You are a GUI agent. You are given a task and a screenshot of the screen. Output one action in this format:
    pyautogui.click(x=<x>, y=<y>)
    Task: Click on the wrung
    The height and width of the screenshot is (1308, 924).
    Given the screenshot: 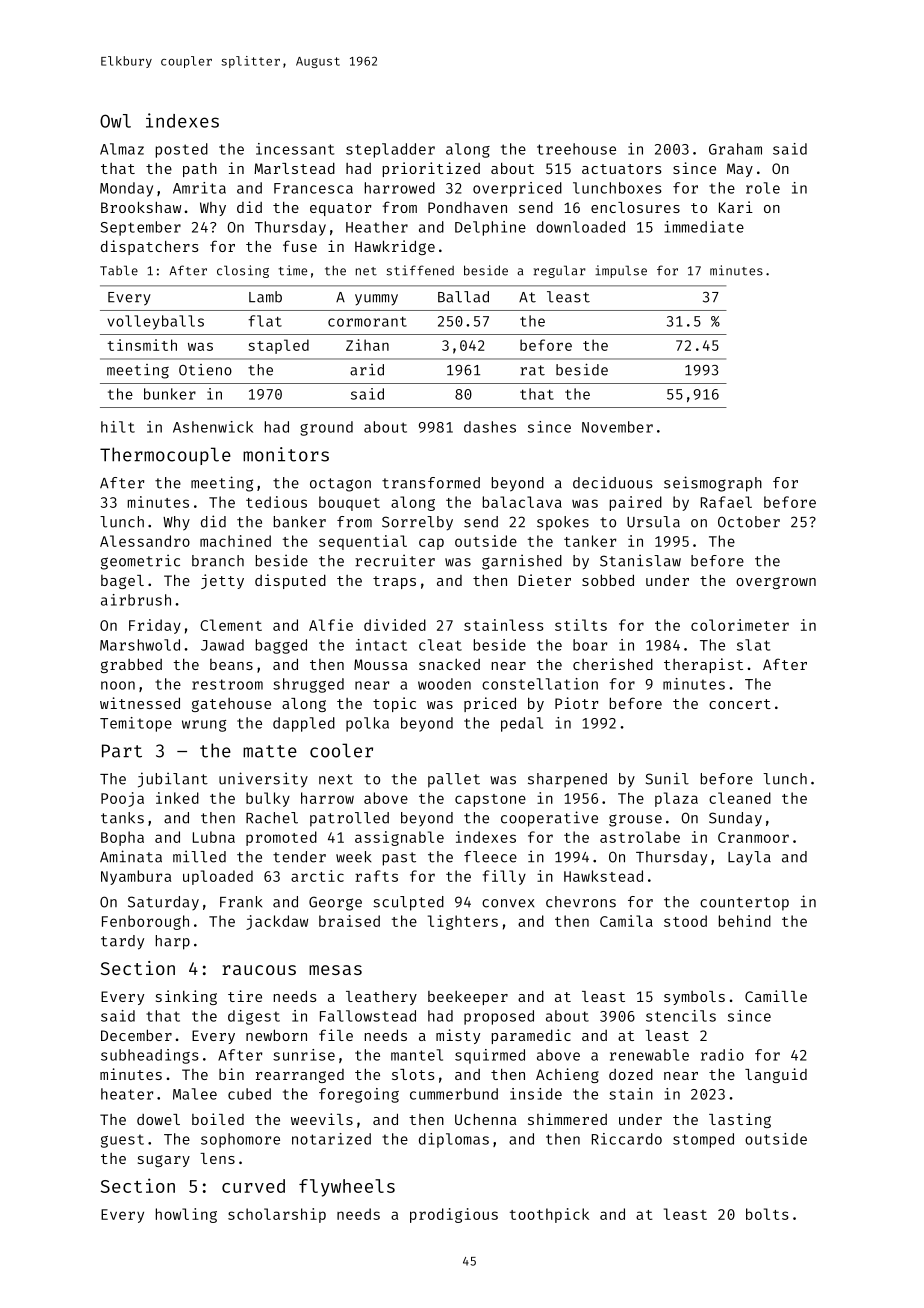 What is the action you would take?
    pyautogui.click(x=204, y=726)
